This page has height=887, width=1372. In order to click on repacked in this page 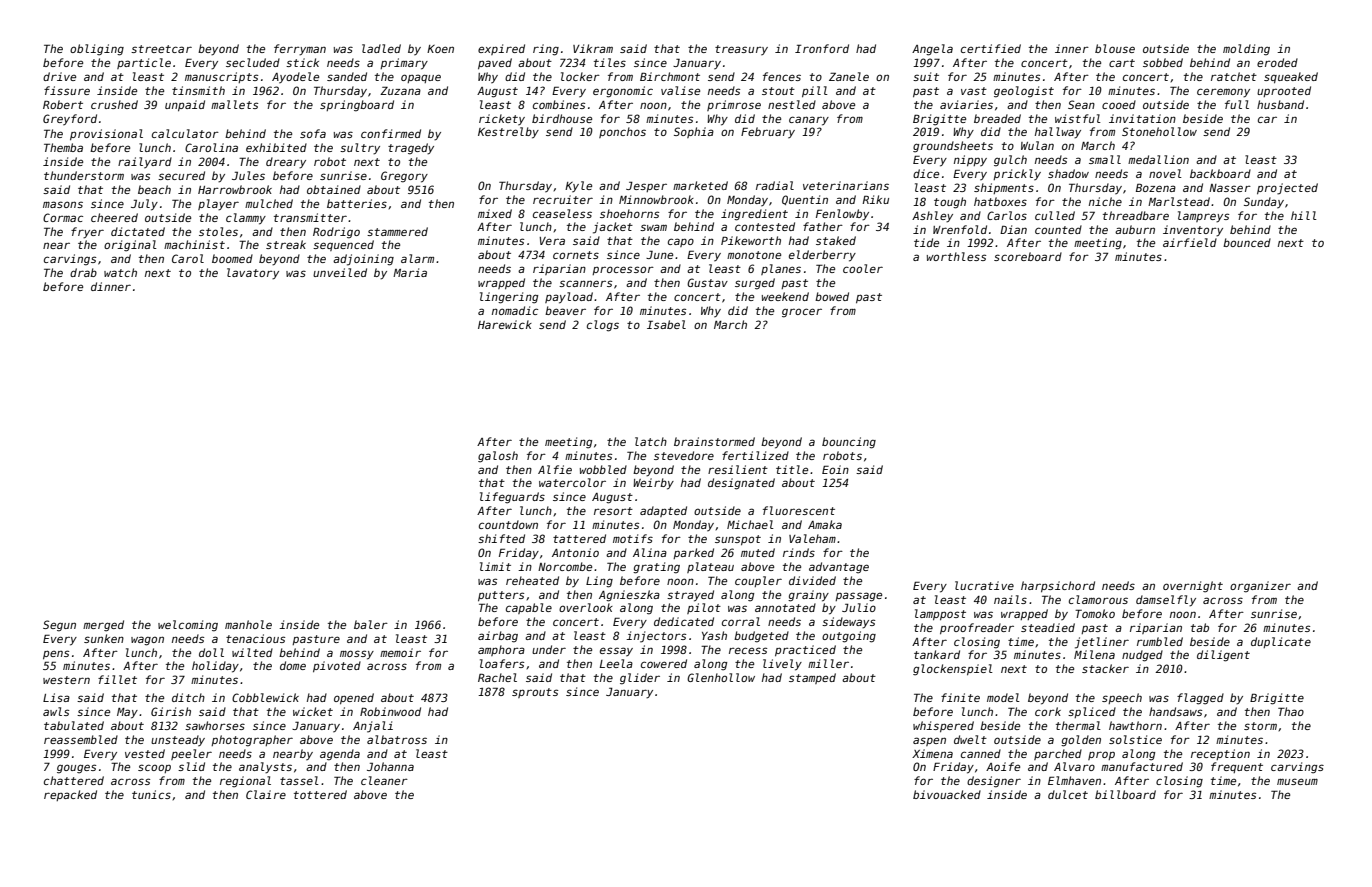, I will do `click(70, 795)`.
